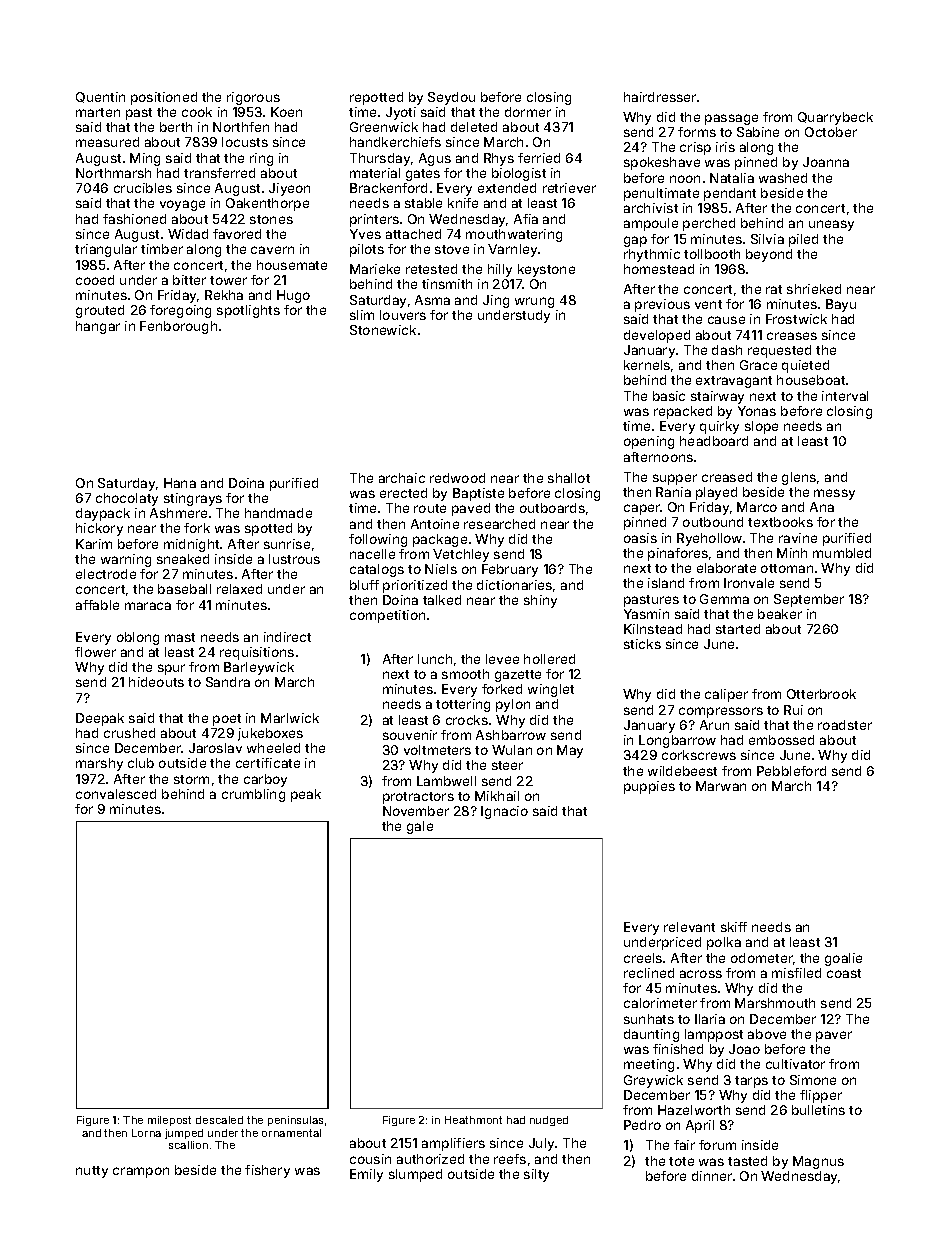 This document has height=1233, width=952. Describe the element at coordinates (92, 1172) in the document. I see `nutty` at that location.
